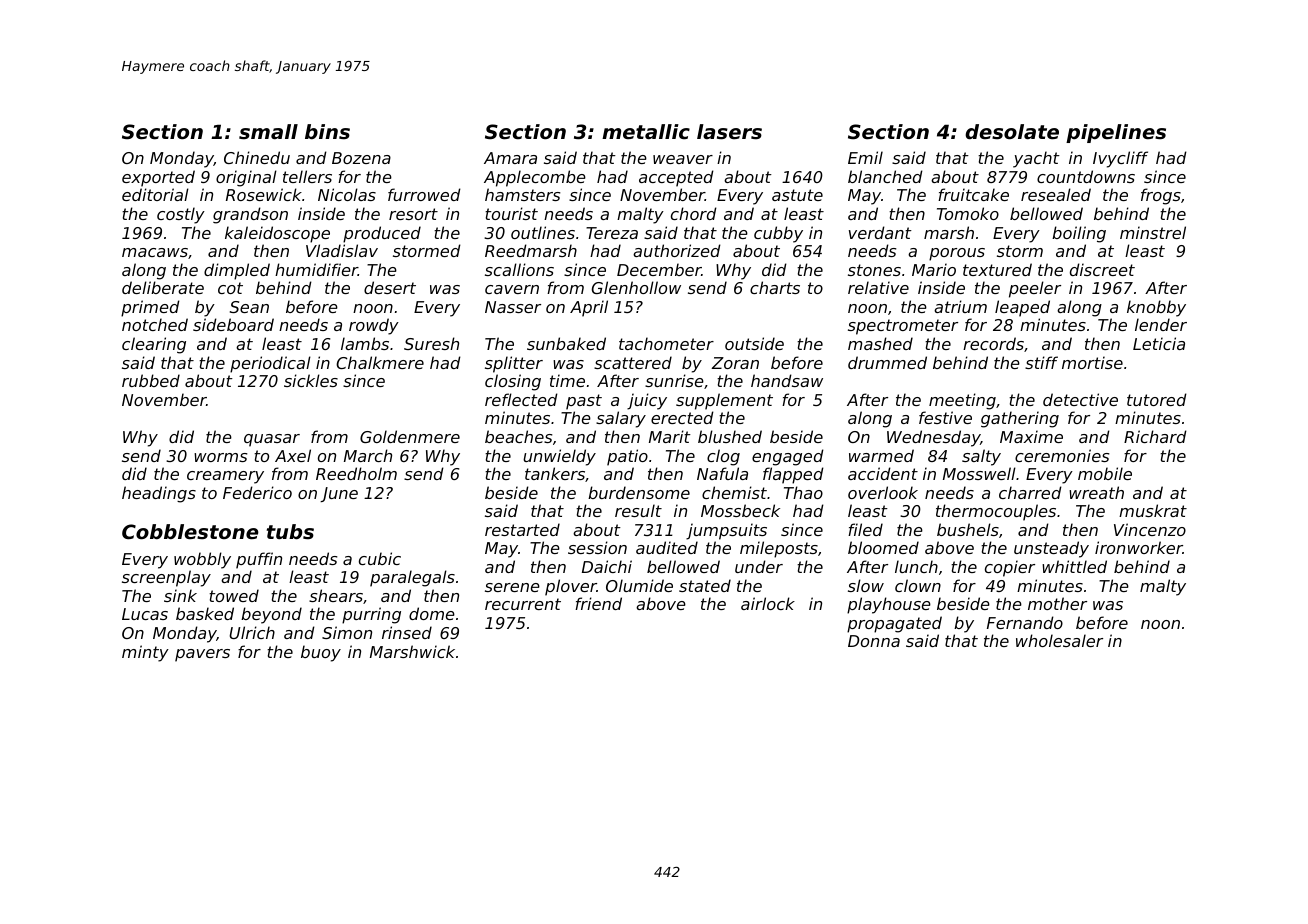 The height and width of the screenshot is (924, 1308). Describe the element at coordinates (775, 287) in the screenshot. I see `charts` at that location.
